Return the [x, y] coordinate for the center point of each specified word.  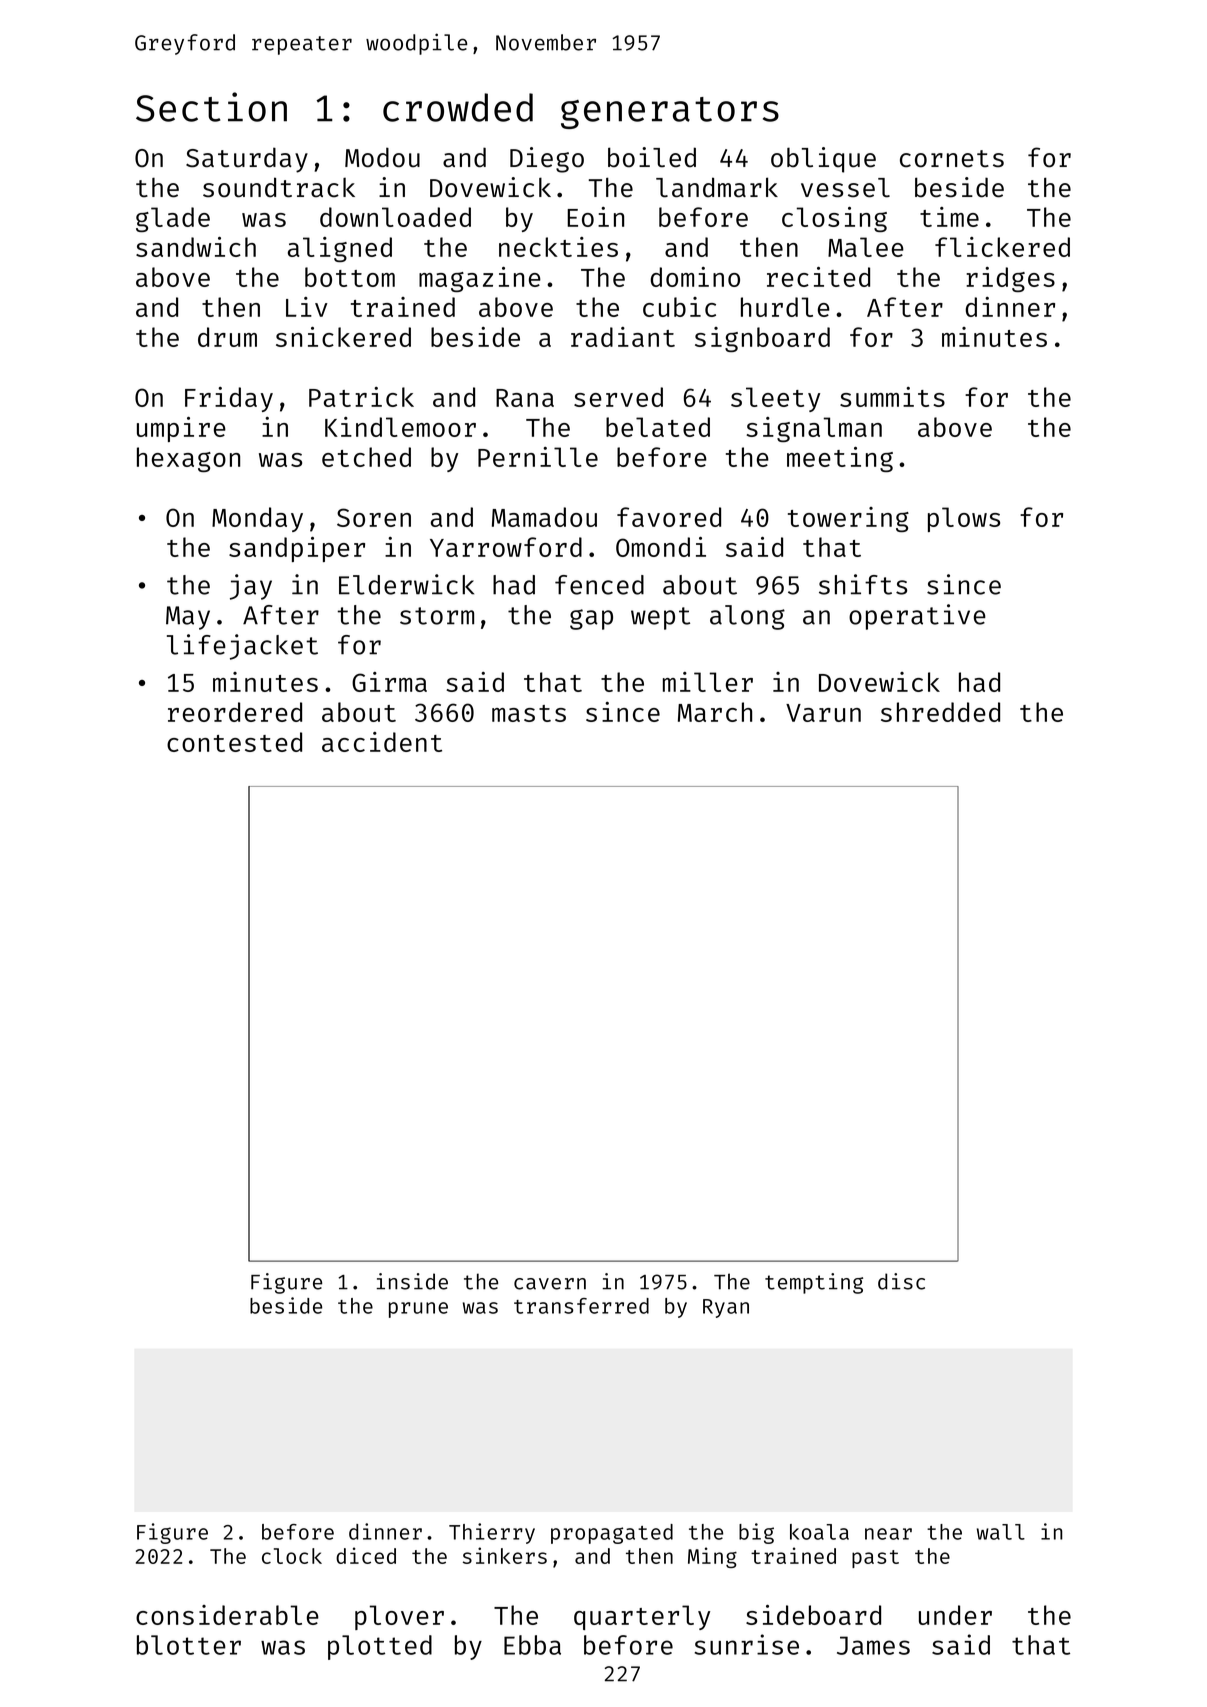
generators [670, 113]
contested [234, 742]
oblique [823, 160]
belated [658, 427]
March [715, 712]
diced [366, 1555]
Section [211, 107]
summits [892, 397]
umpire [181, 429]
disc [901, 1281]
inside [412, 1281]
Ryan [726, 1308]
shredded [940, 712]
